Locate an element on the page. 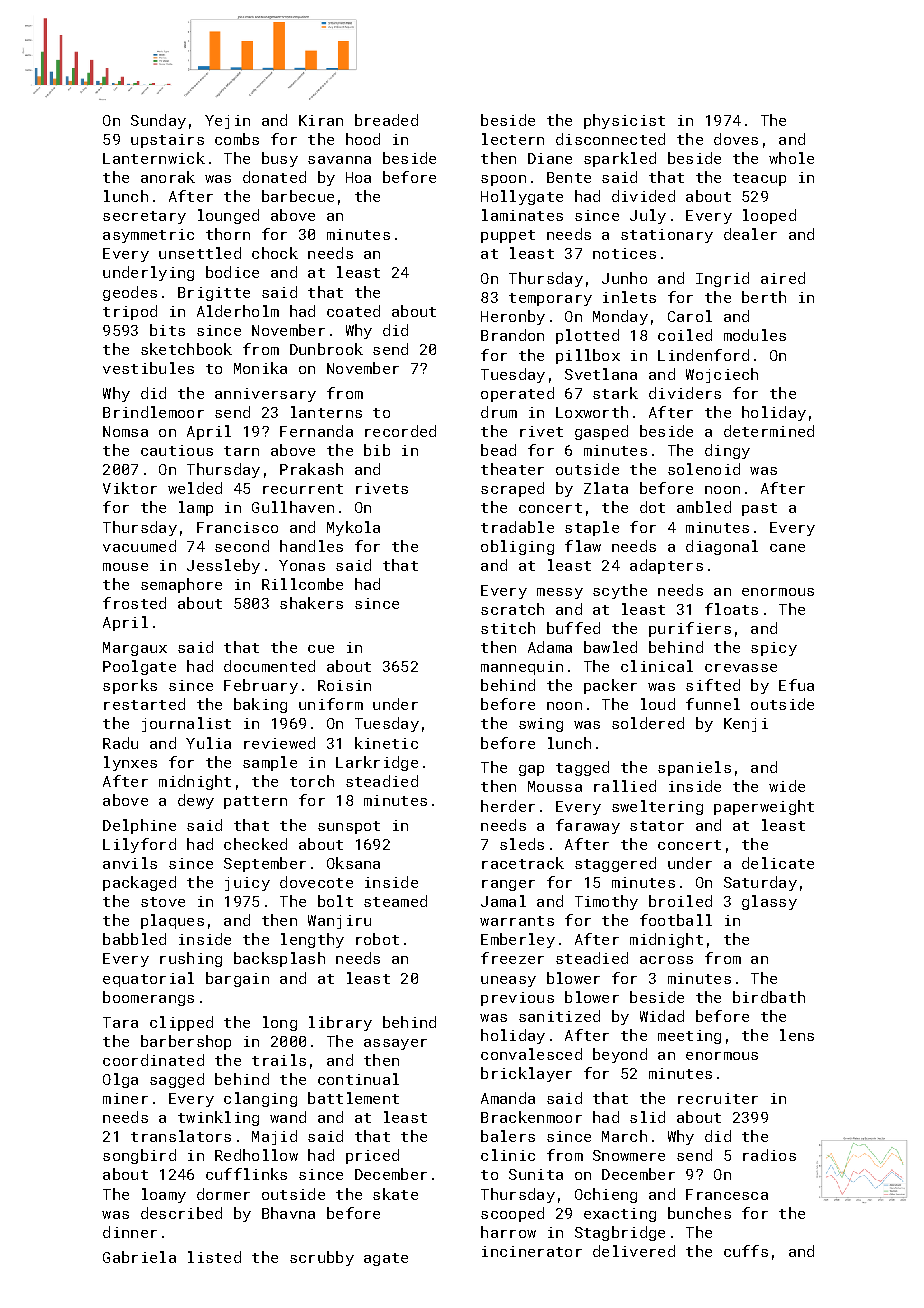 The width and height of the document is (924, 1308). Dunbrook is located at coordinates (326, 349).
